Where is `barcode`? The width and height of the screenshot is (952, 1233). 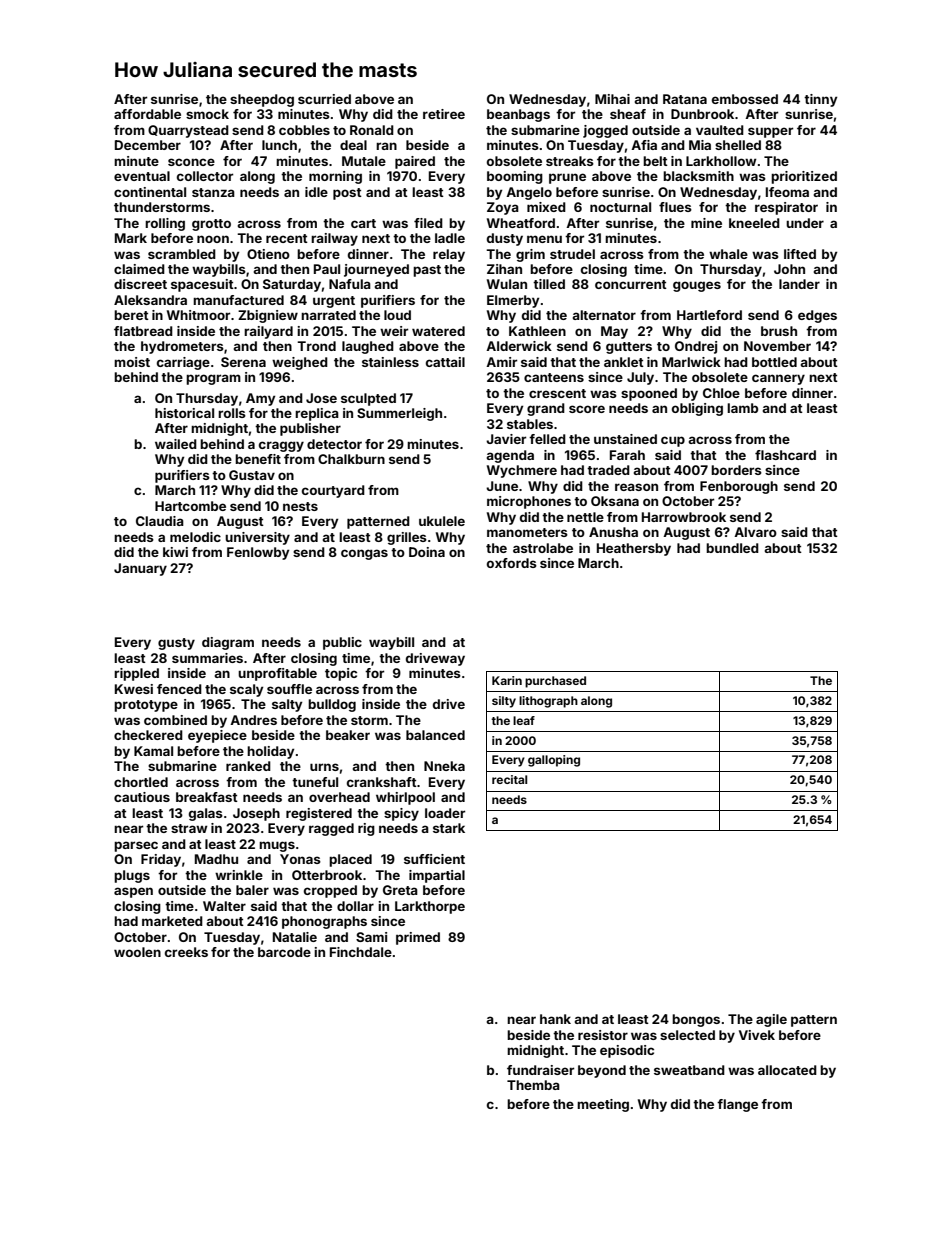
barcode is located at coordinates (284, 952).
